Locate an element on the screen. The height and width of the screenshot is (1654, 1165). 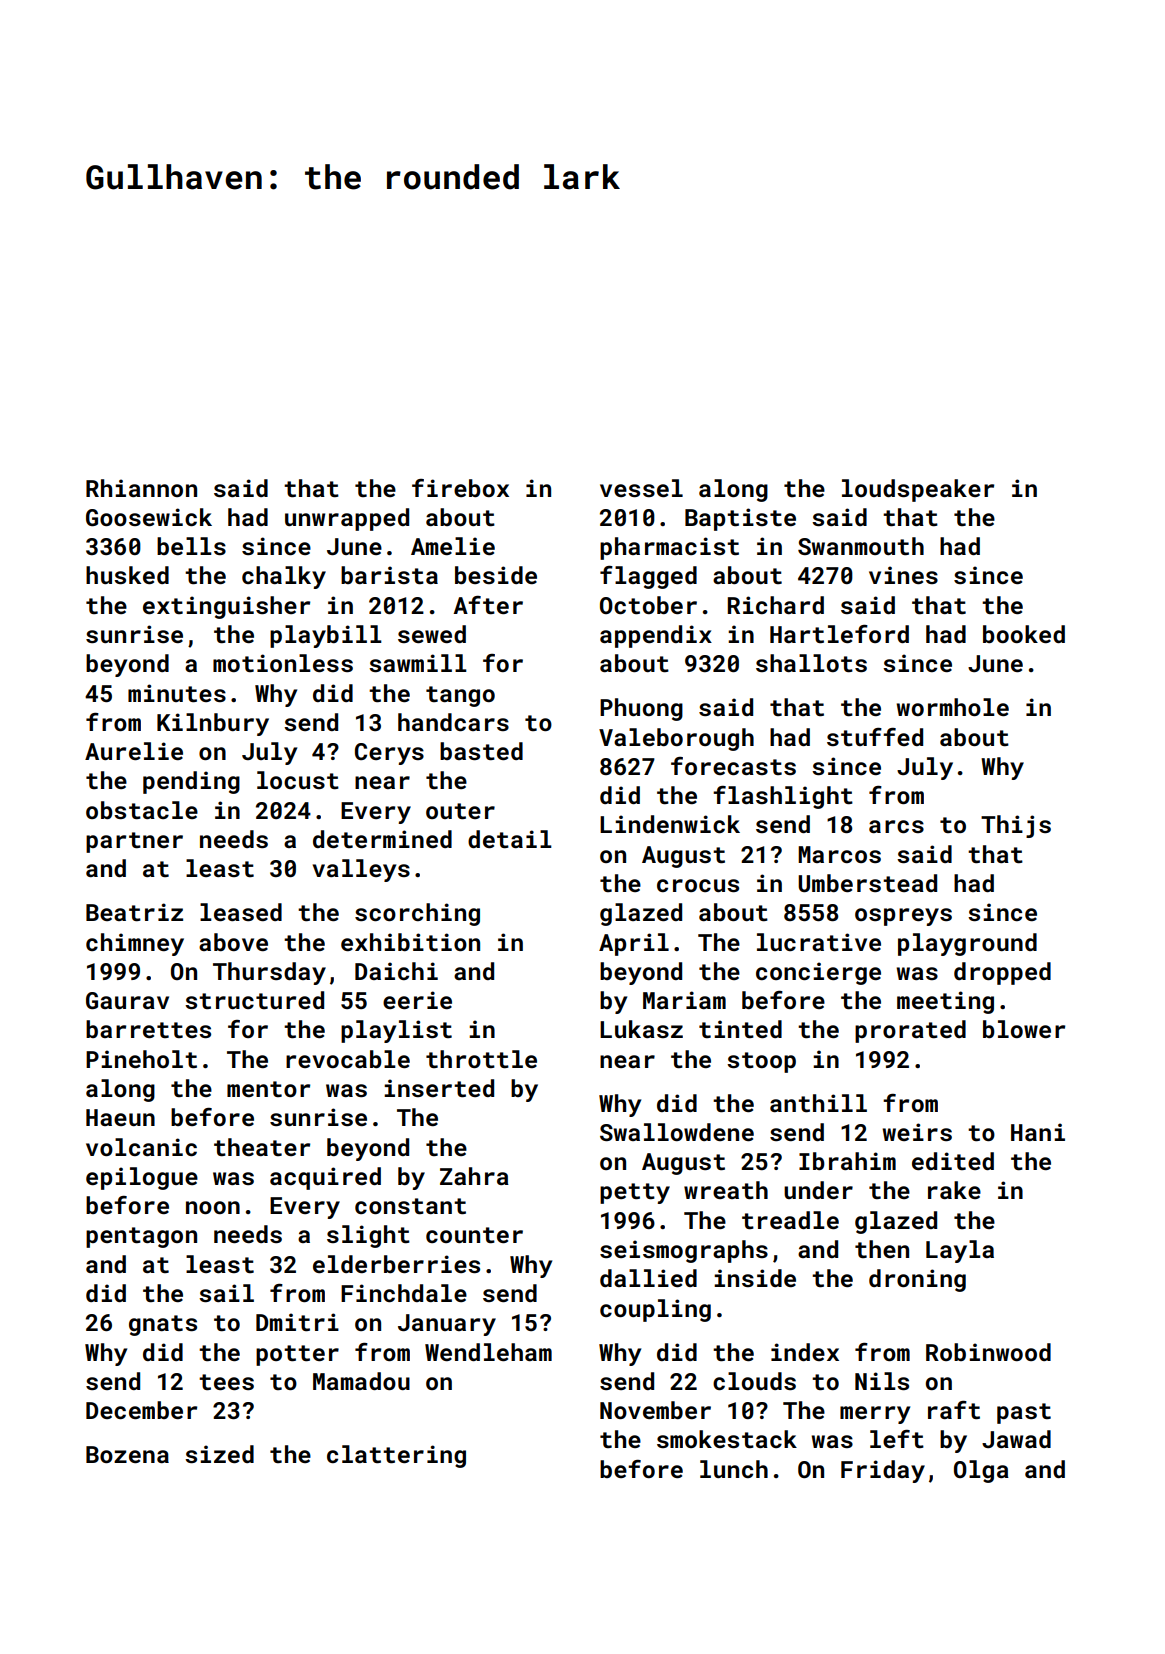
Thijs is located at coordinates (1016, 826).
